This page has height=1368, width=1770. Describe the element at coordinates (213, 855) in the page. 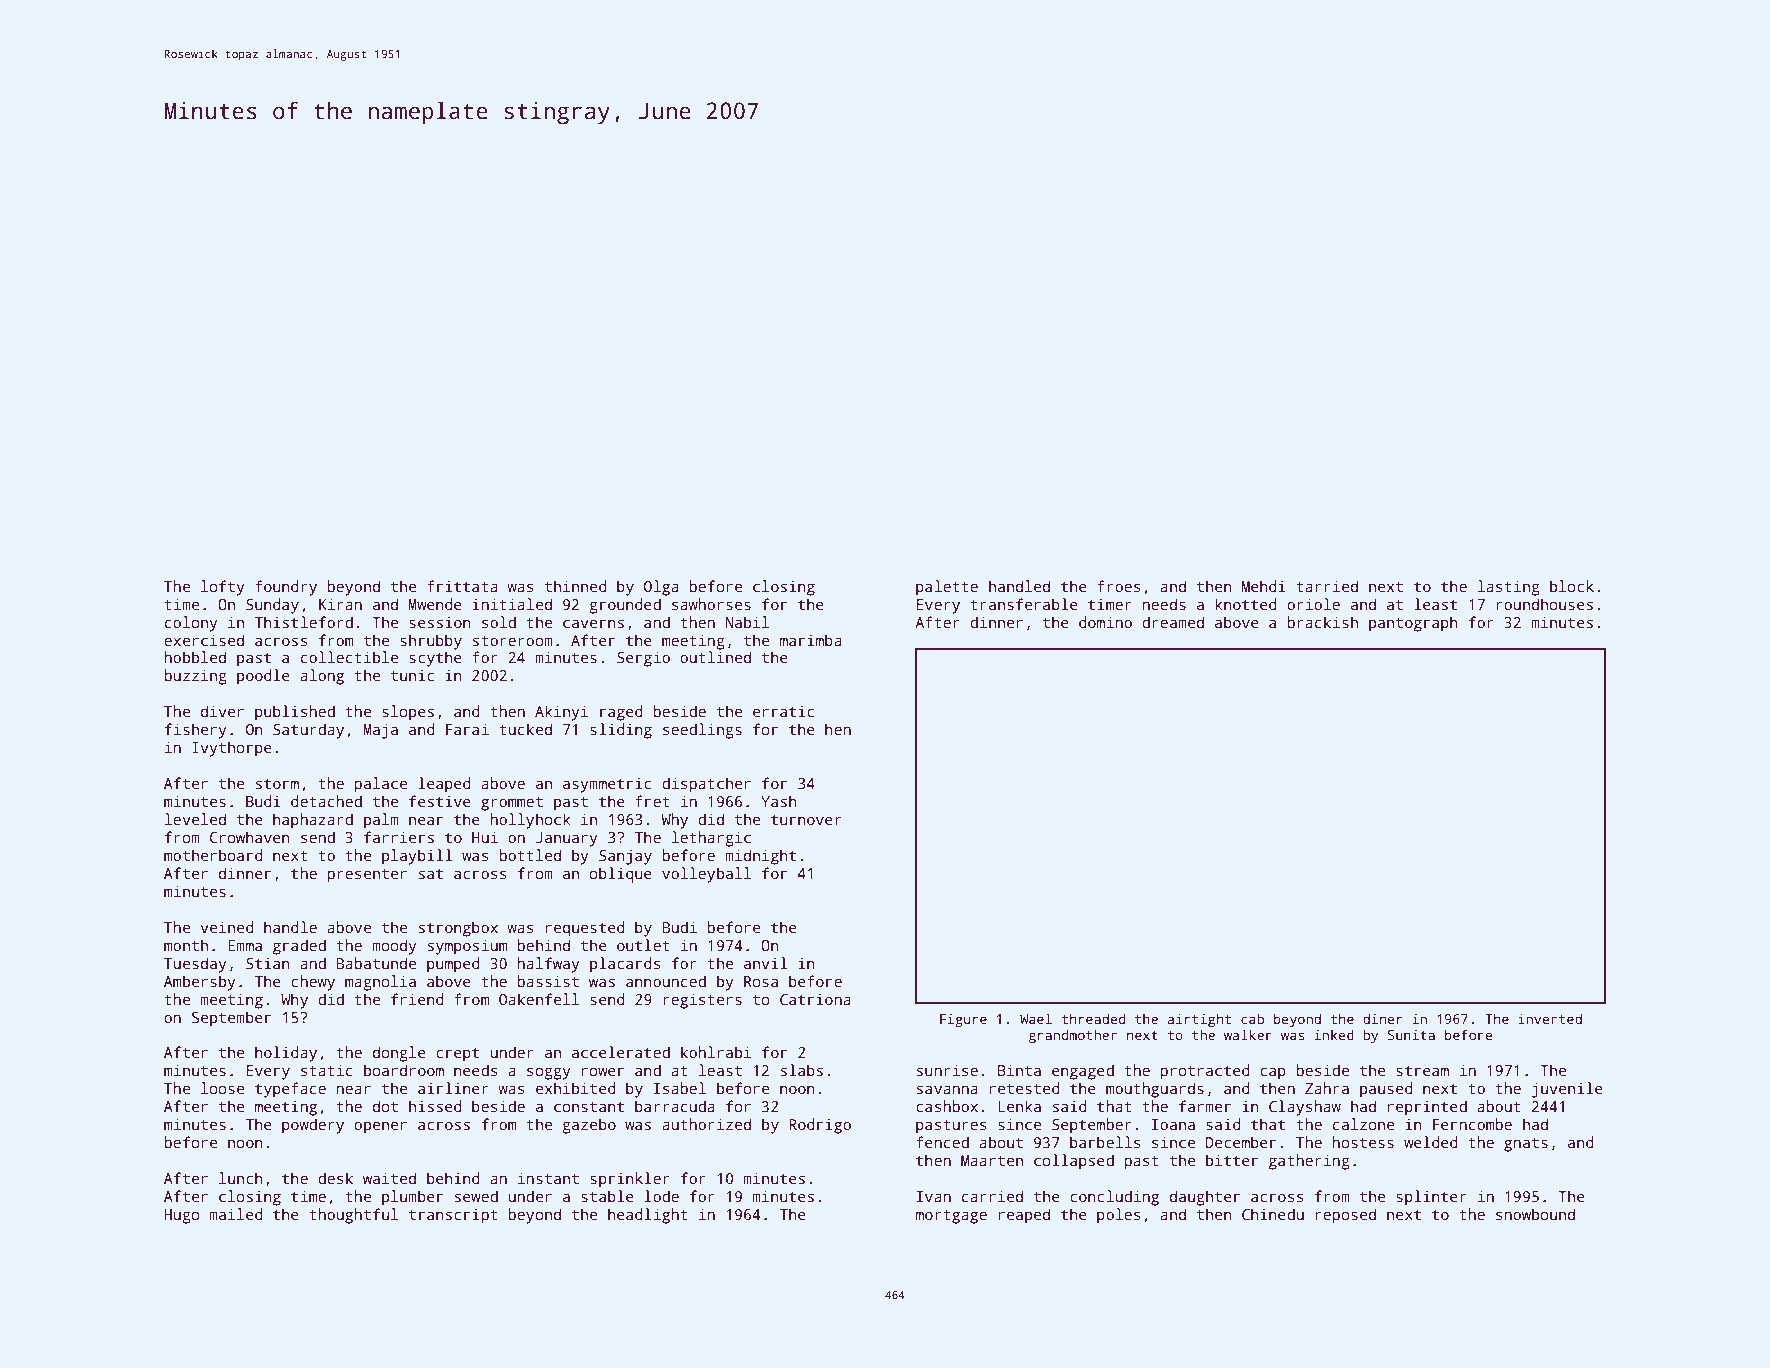

I see `motherboard` at that location.
